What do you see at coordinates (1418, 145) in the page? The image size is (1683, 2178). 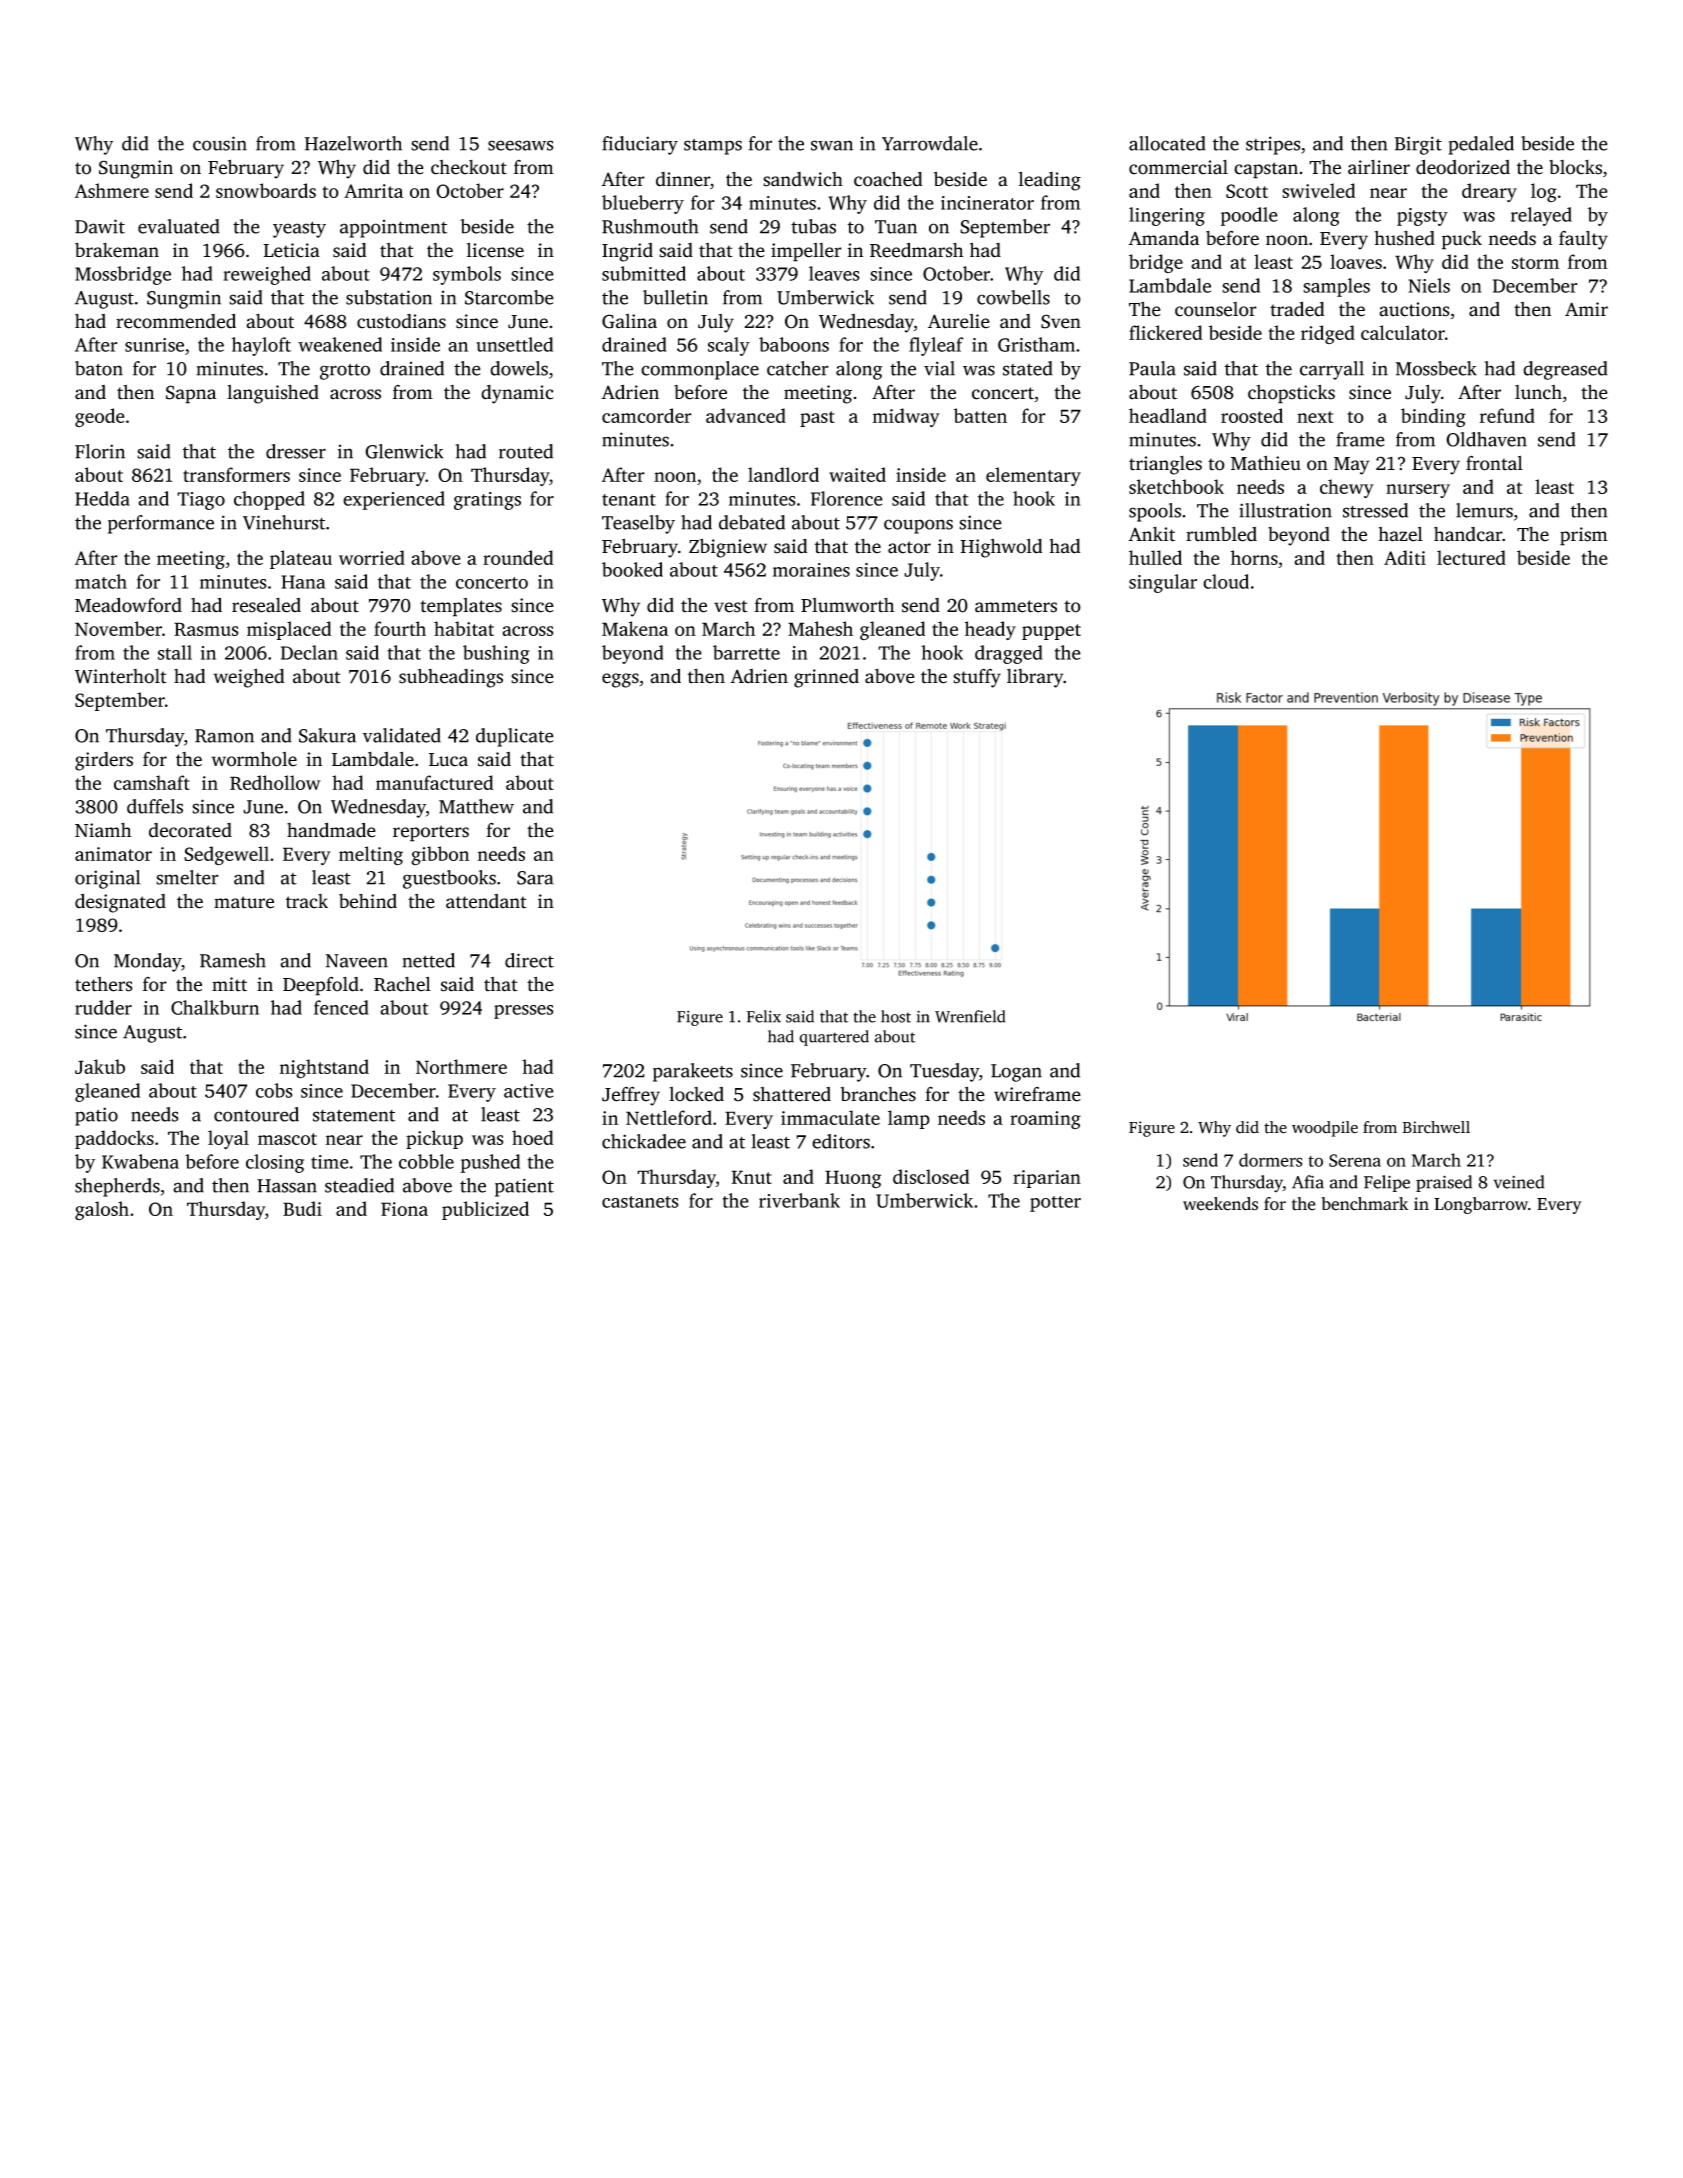 I see `Birgit` at bounding box center [1418, 145].
